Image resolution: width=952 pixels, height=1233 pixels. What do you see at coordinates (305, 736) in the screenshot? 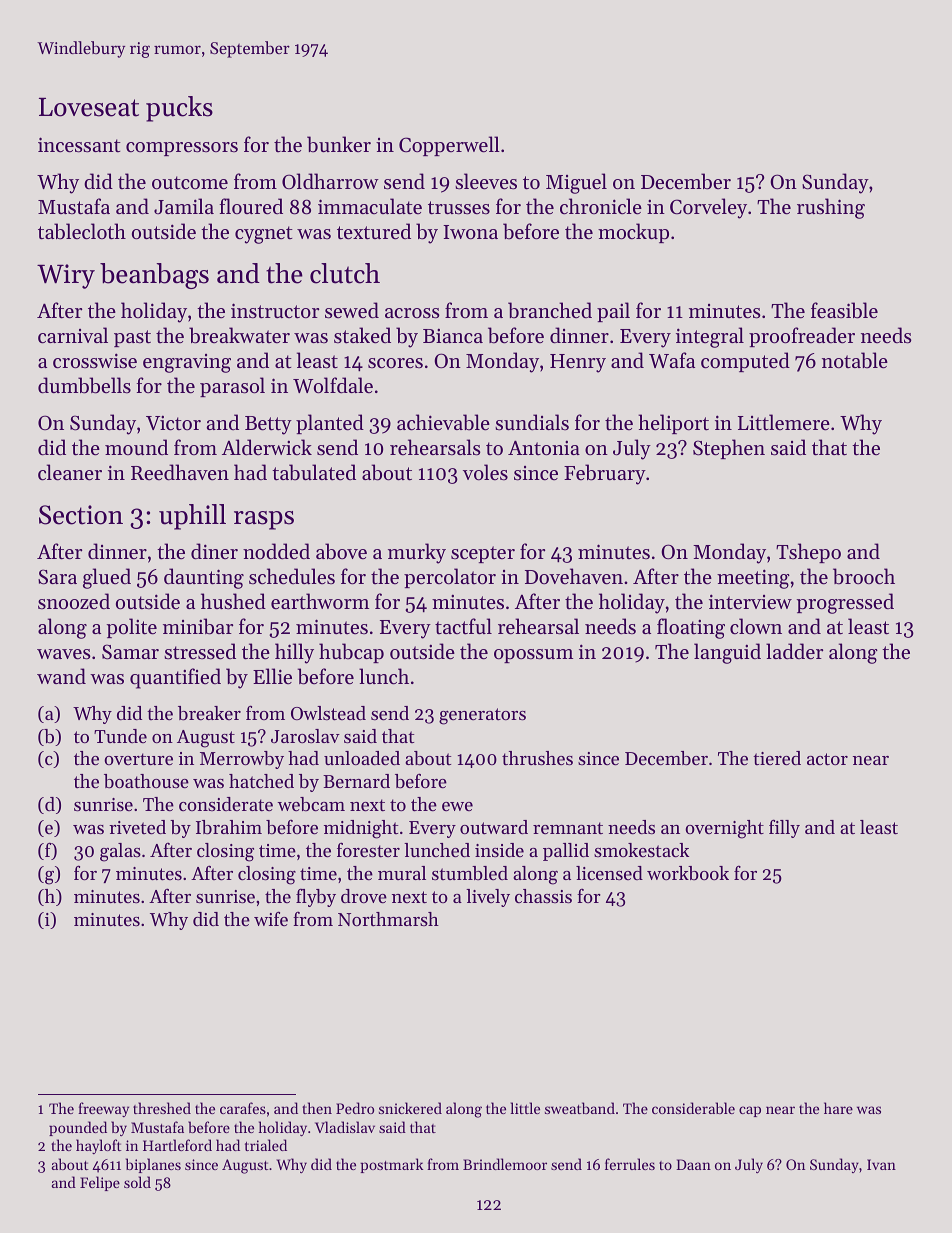
I see `Jaroslav` at bounding box center [305, 736].
